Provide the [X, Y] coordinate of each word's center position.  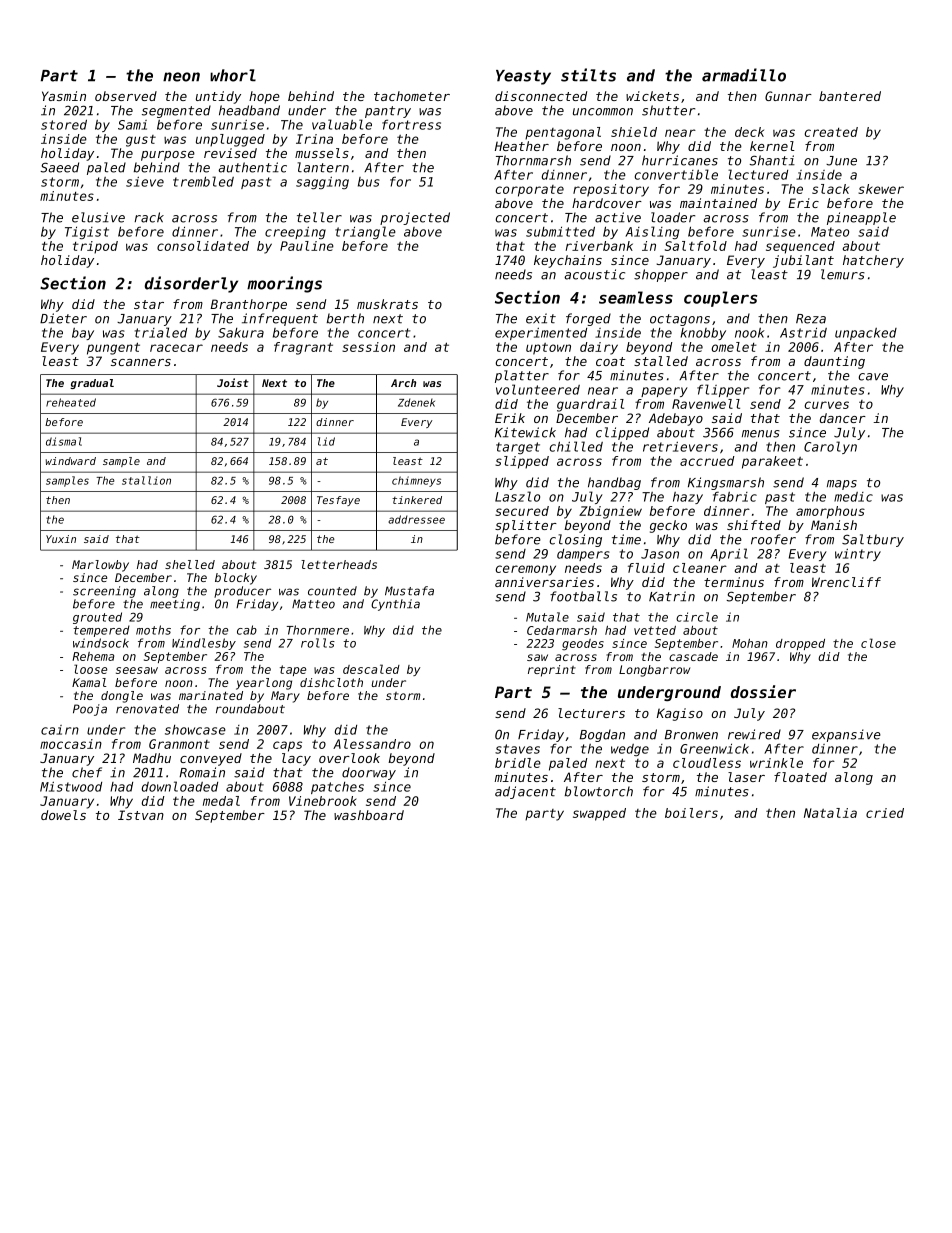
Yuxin [61, 539]
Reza [811, 319]
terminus [734, 582]
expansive [846, 735]
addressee [416, 519]
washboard [369, 815]
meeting [175, 605]
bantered [850, 96]
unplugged [230, 140]
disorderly [191, 284]
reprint [552, 671]
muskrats [387, 304]
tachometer [412, 96]
